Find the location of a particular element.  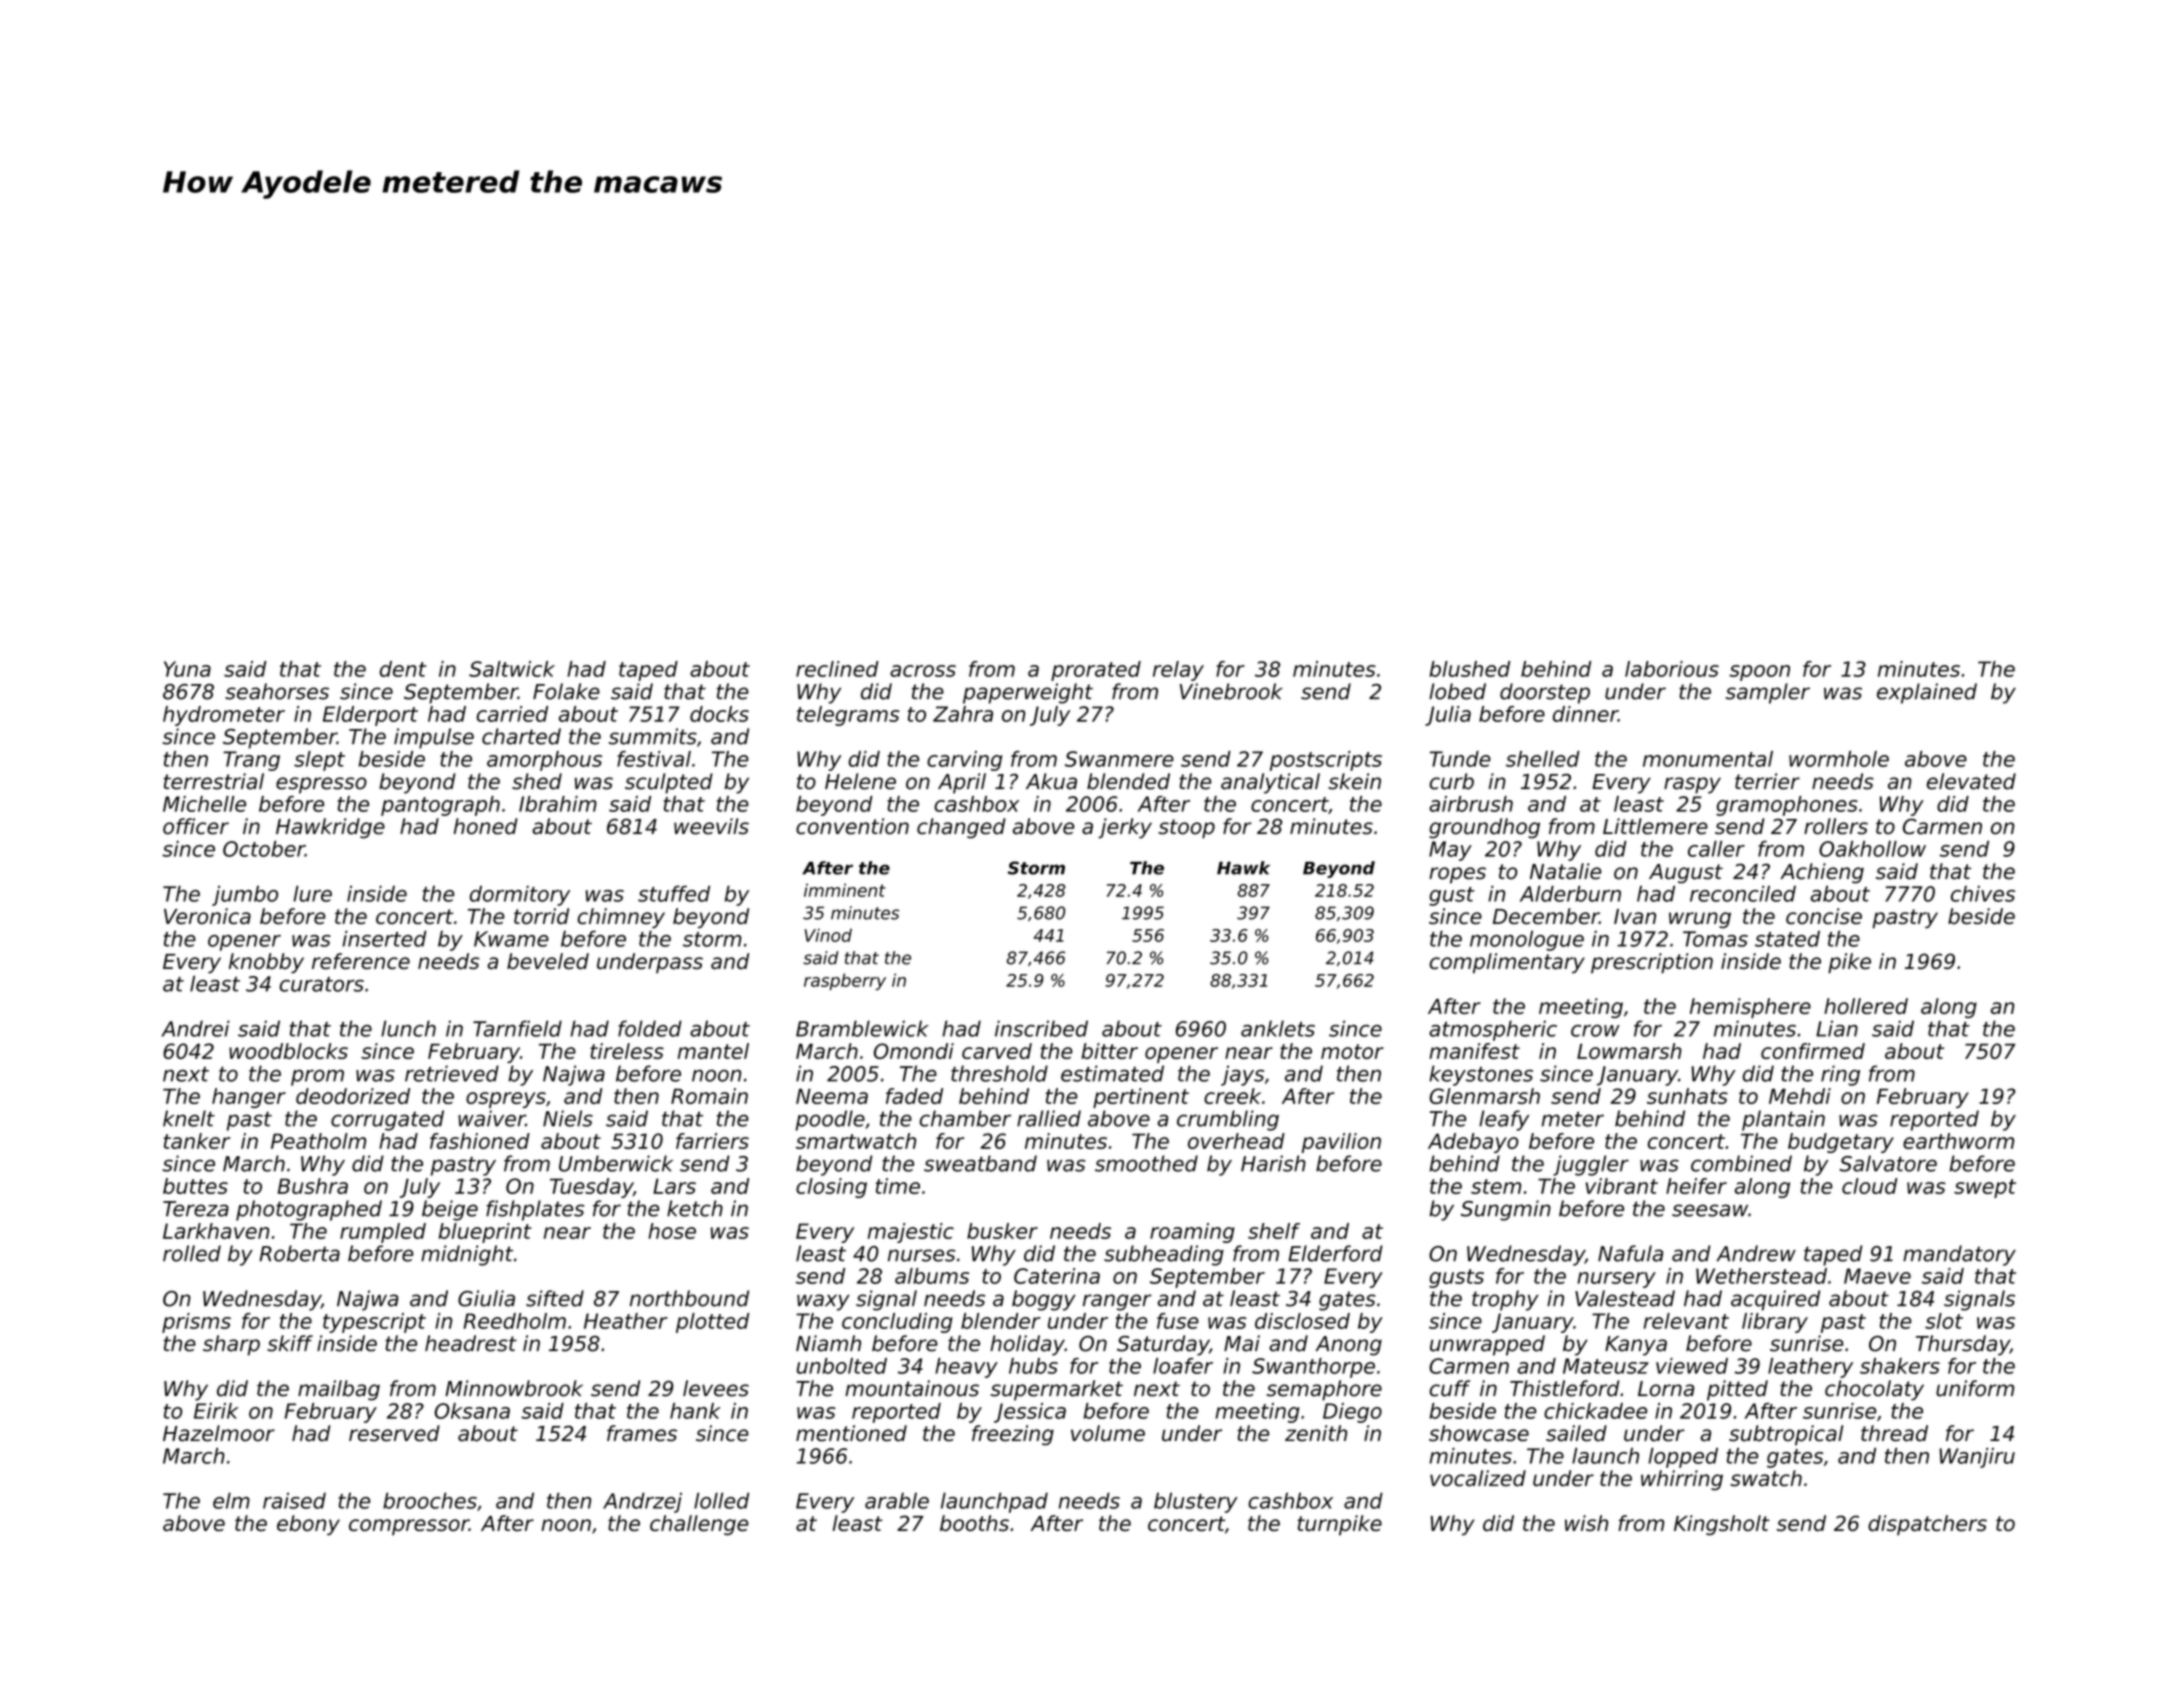

jumbo is located at coordinates (245, 895).
